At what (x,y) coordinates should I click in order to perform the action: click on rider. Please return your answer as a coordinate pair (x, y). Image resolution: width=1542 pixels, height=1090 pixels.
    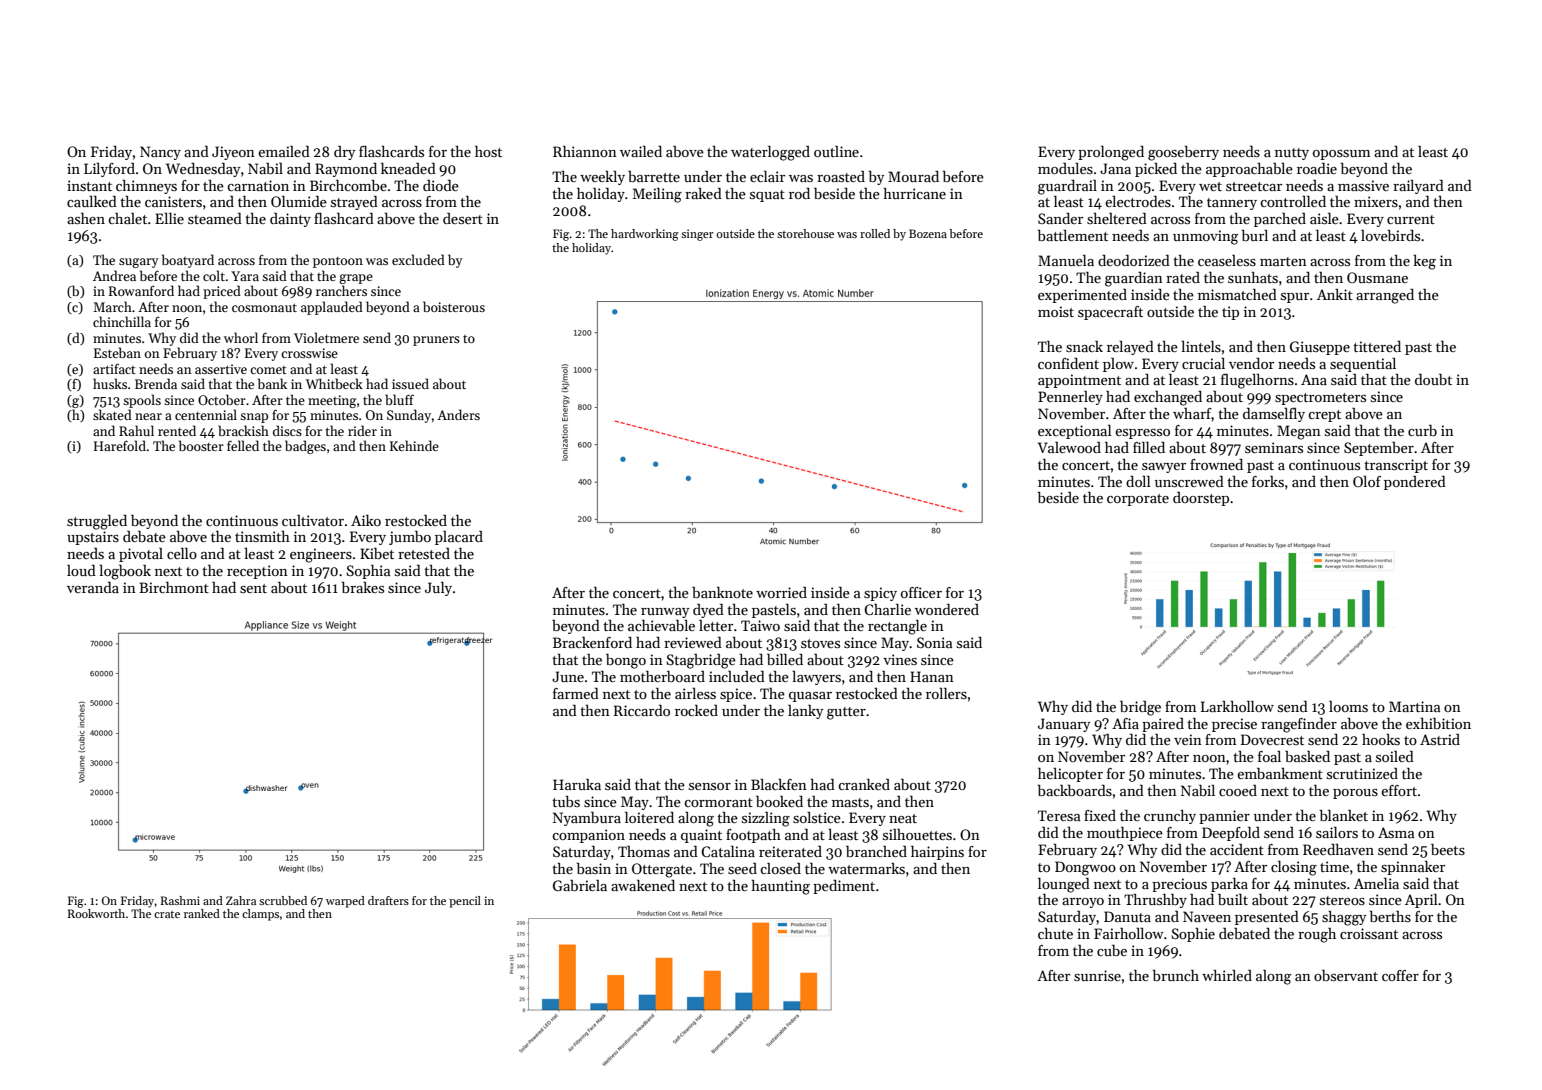
    Looking at the image, I should click on (362, 430).
